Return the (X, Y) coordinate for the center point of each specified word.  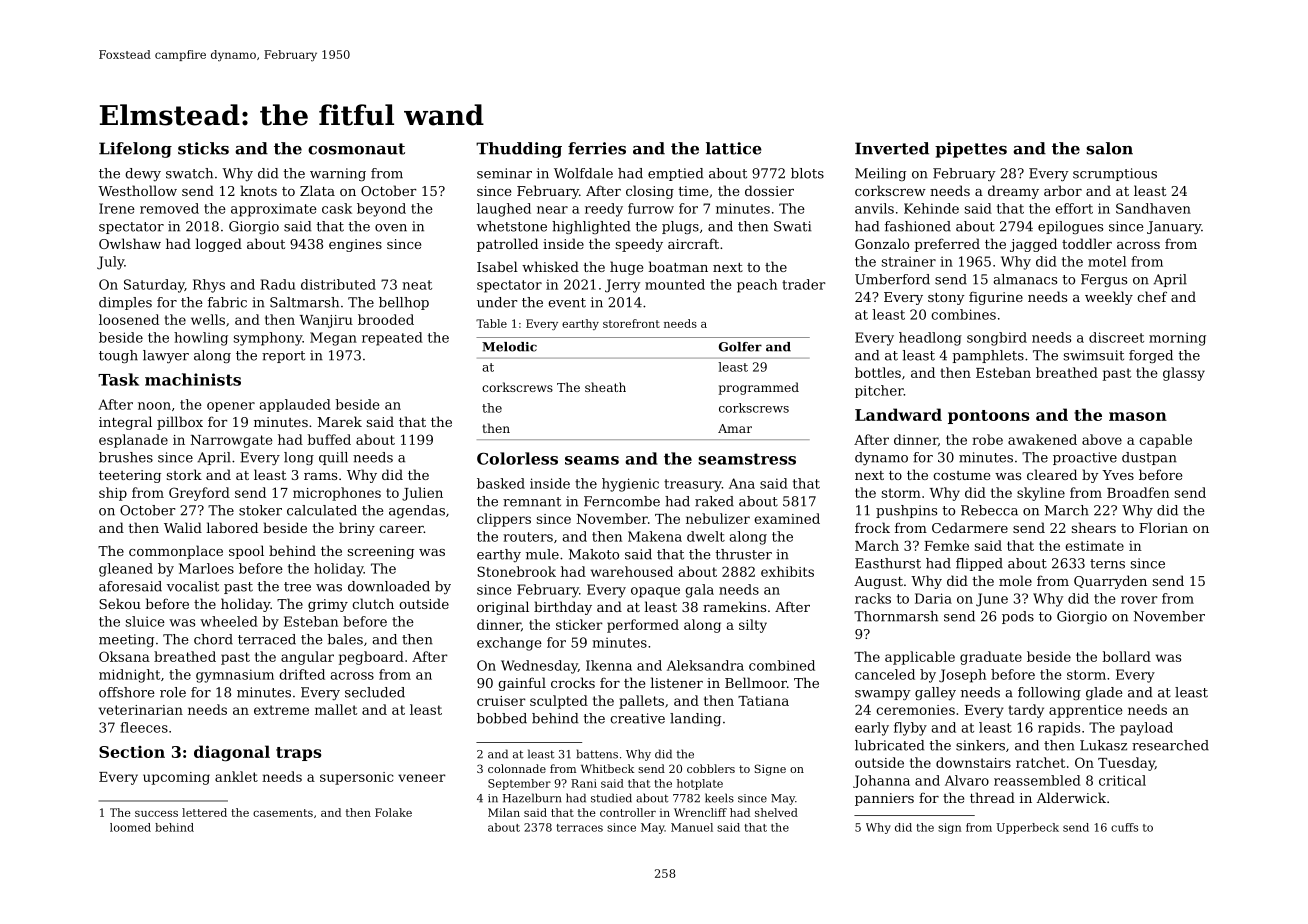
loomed (130, 827)
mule (542, 554)
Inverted (892, 148)
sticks (203, 148)
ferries (597, 148)
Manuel (692, 827)
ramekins (734, 606)
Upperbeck (1027, 828)
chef (1152, 296)
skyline (1041, 494)
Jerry (622, 286)
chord (213, 639)
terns (1107, 564)
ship (113, 494)
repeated (392, 339)
